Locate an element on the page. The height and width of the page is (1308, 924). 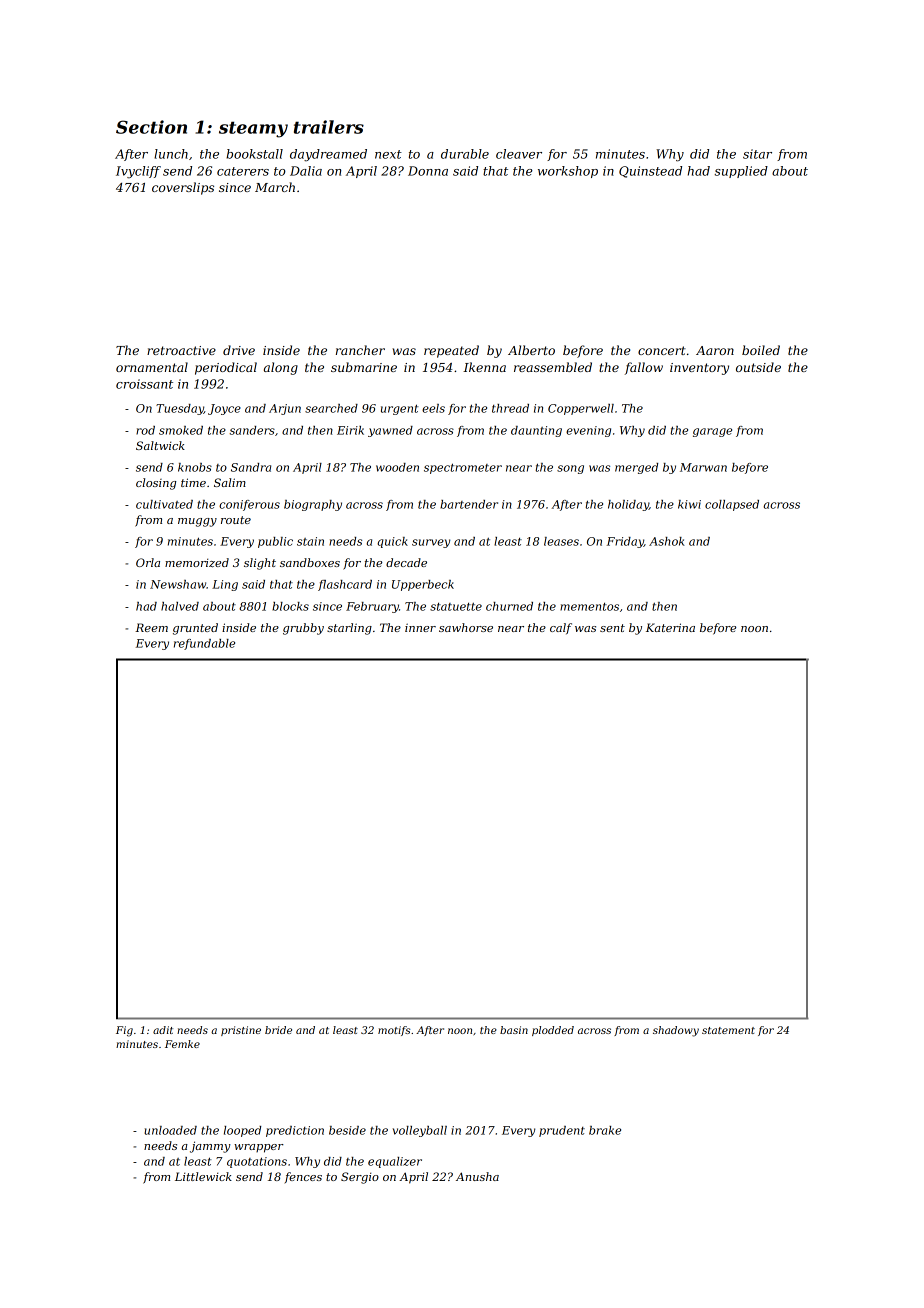
Reem is located at coordinates (151, 627).
